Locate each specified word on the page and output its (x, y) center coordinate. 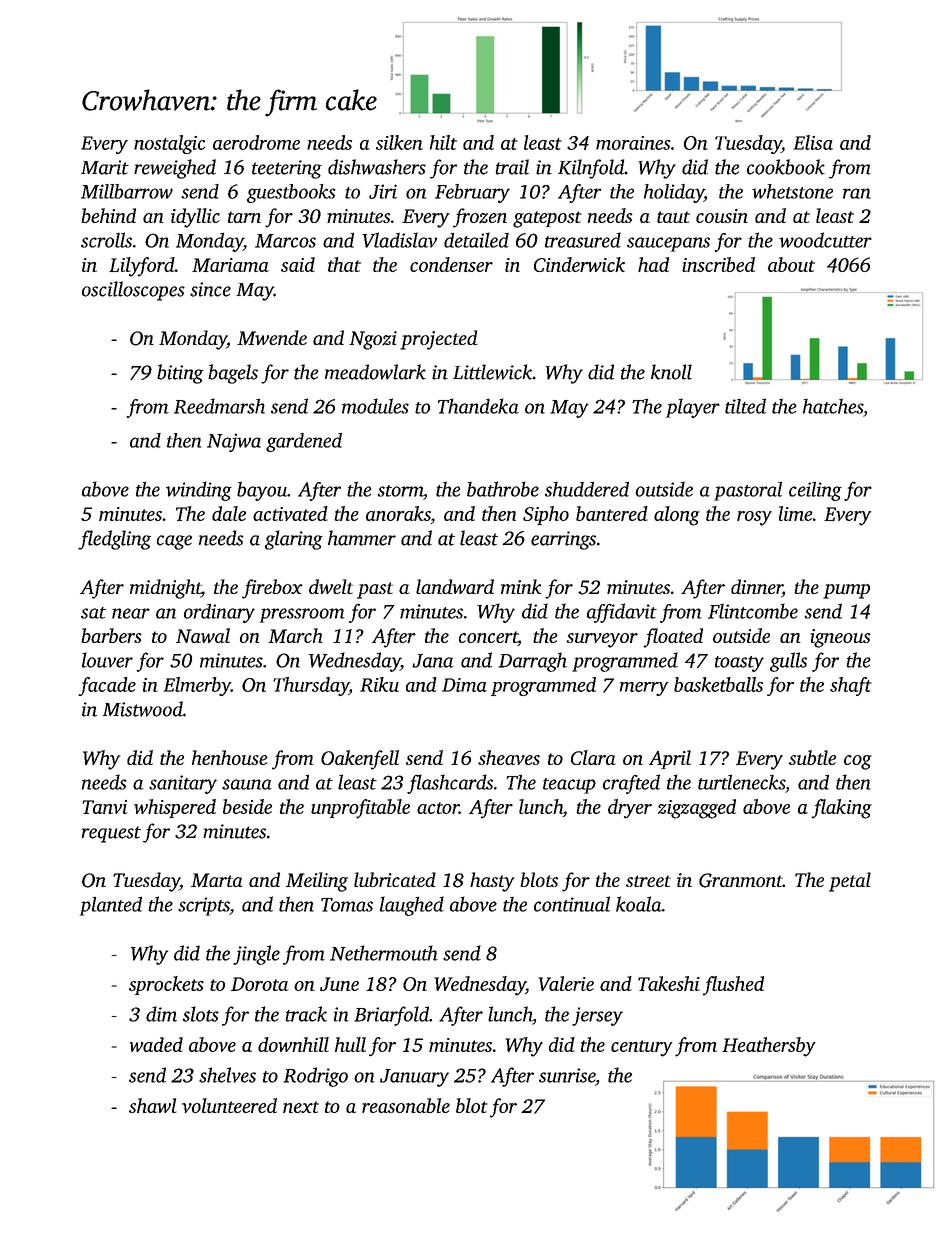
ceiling (815, 491)
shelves (227, 1075)
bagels (233, 374)
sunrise (567, 1075)
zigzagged (697, 809)
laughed (412, 906)
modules (375, 406)
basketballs (718, 684)
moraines (633, 143)
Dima (464, 685)
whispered (175, 808)
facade (107, 686)
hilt (443, 142)
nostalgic (169, 144)
